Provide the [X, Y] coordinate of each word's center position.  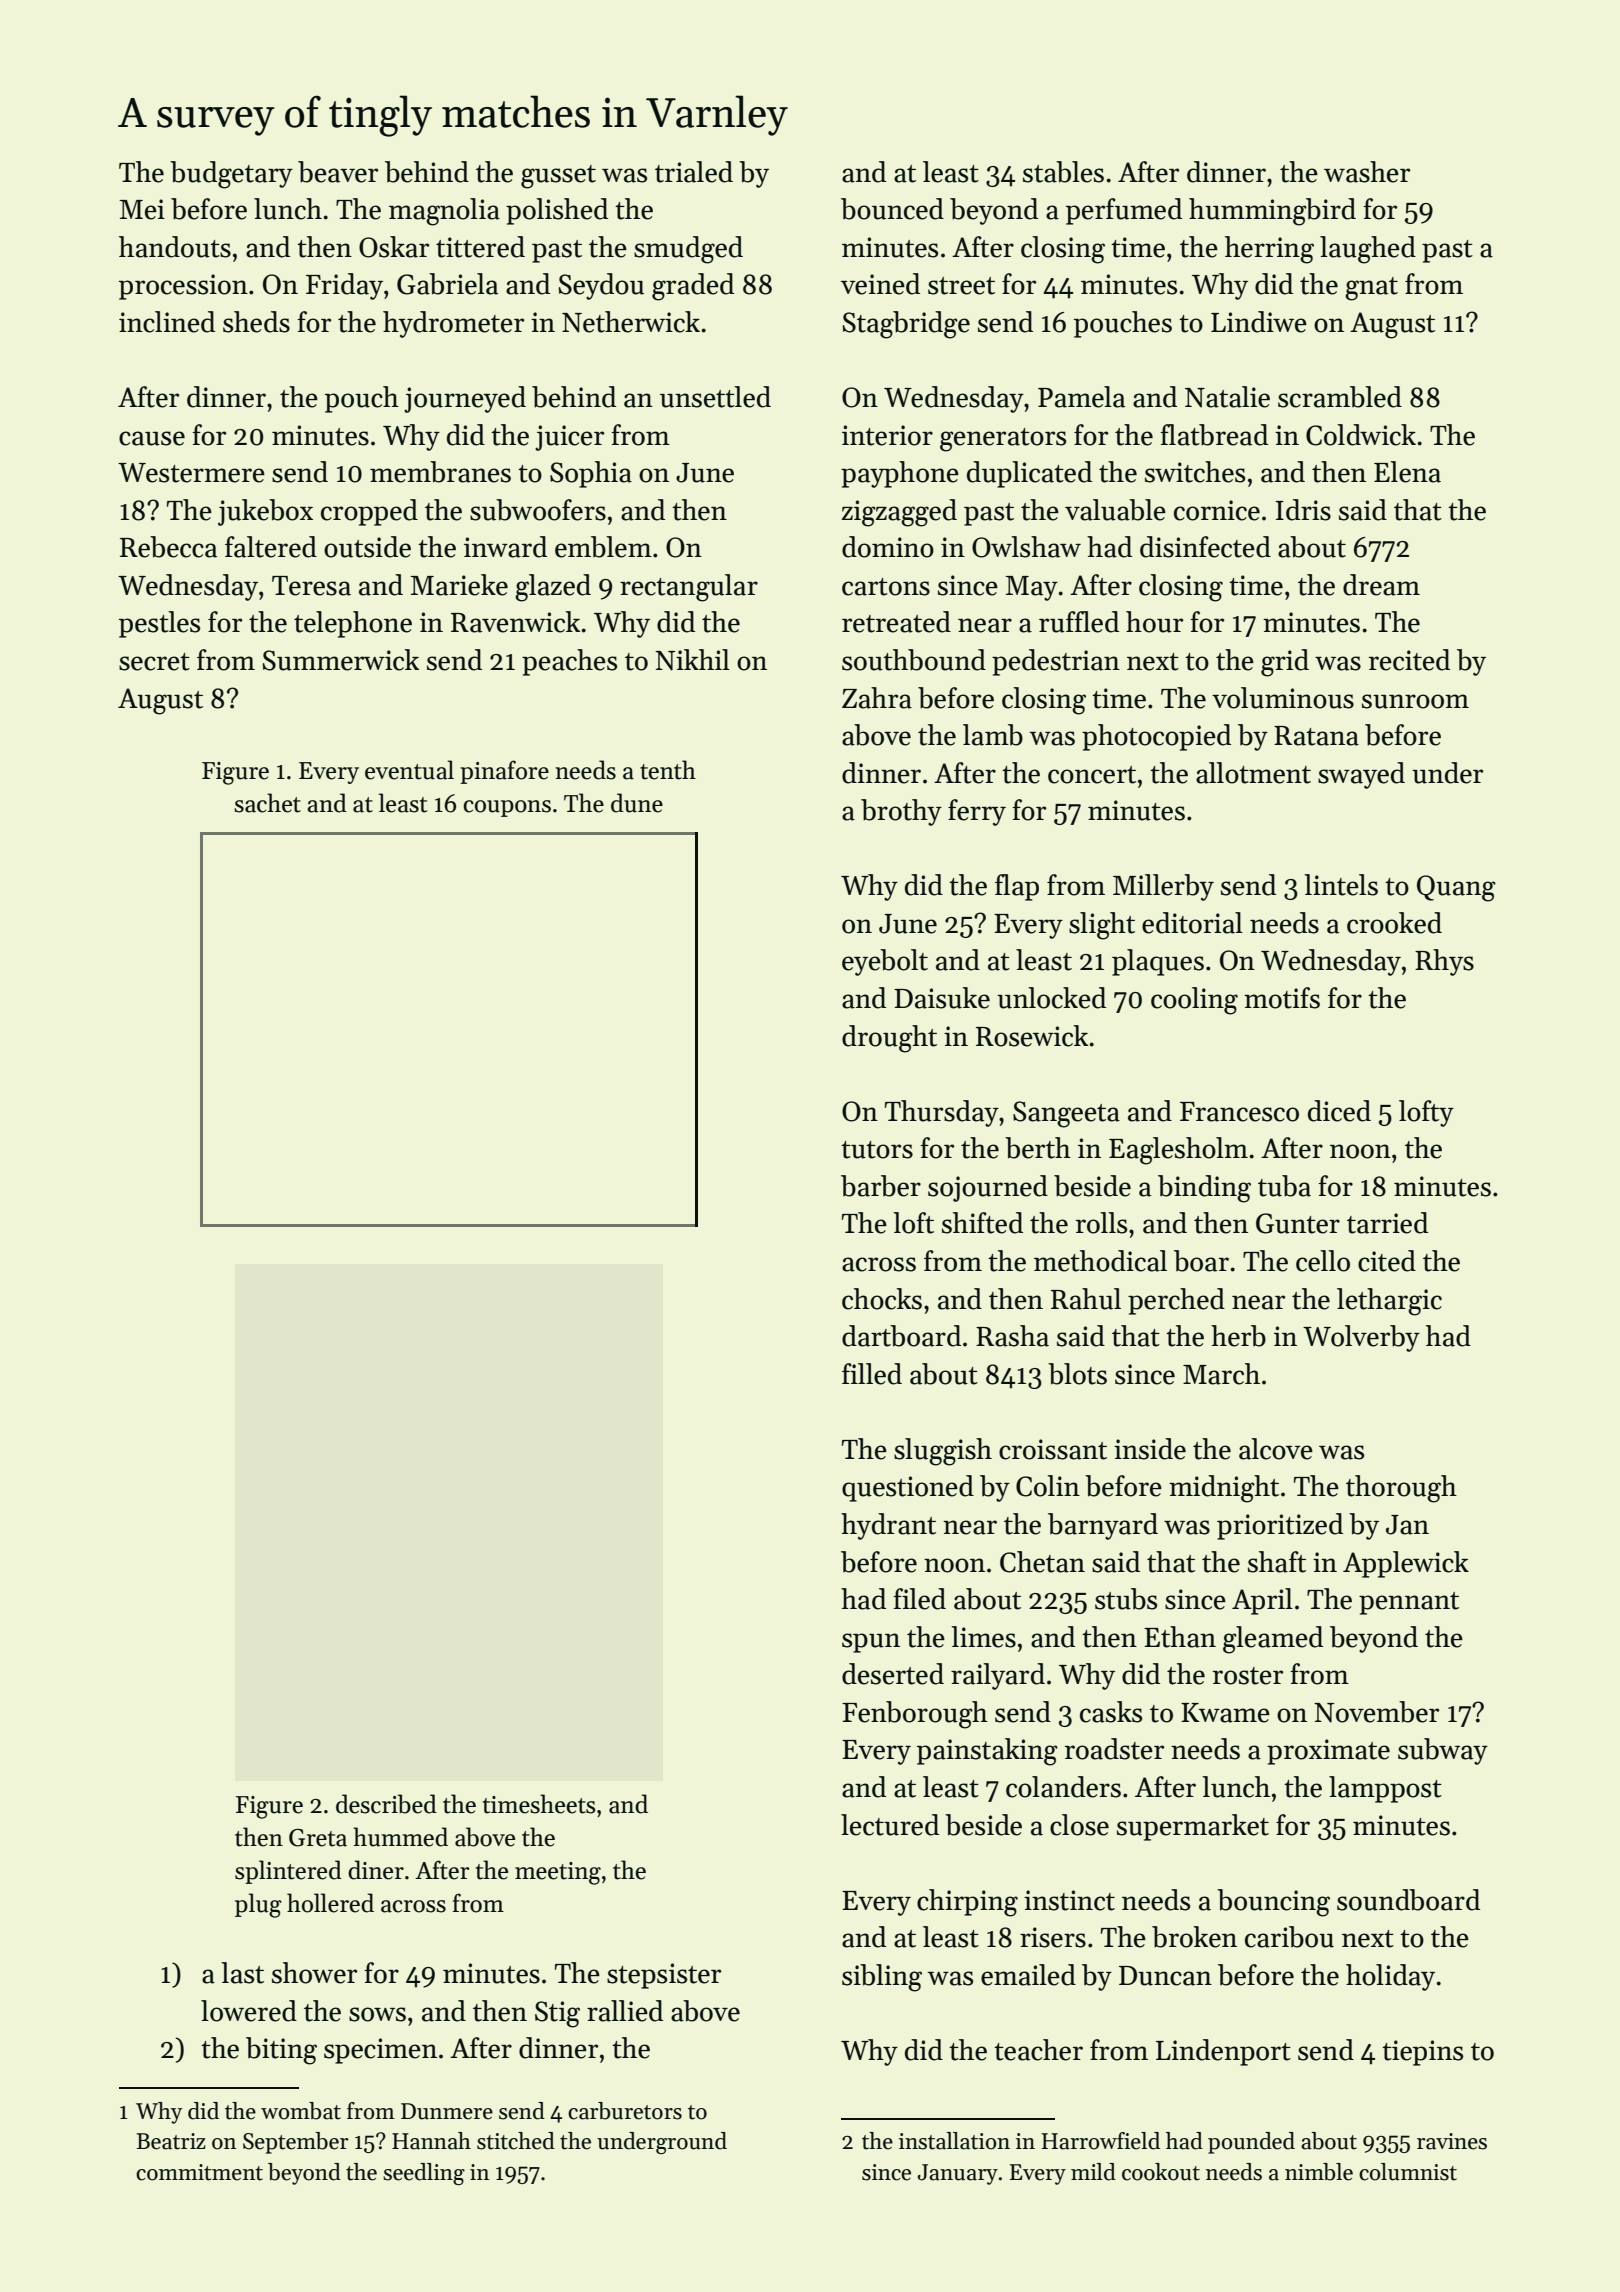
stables [1063, 172]
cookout [1161, 2172]
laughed [1368, 250]
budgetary [231, 175]
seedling [424, 2174]
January [958, 2174]
